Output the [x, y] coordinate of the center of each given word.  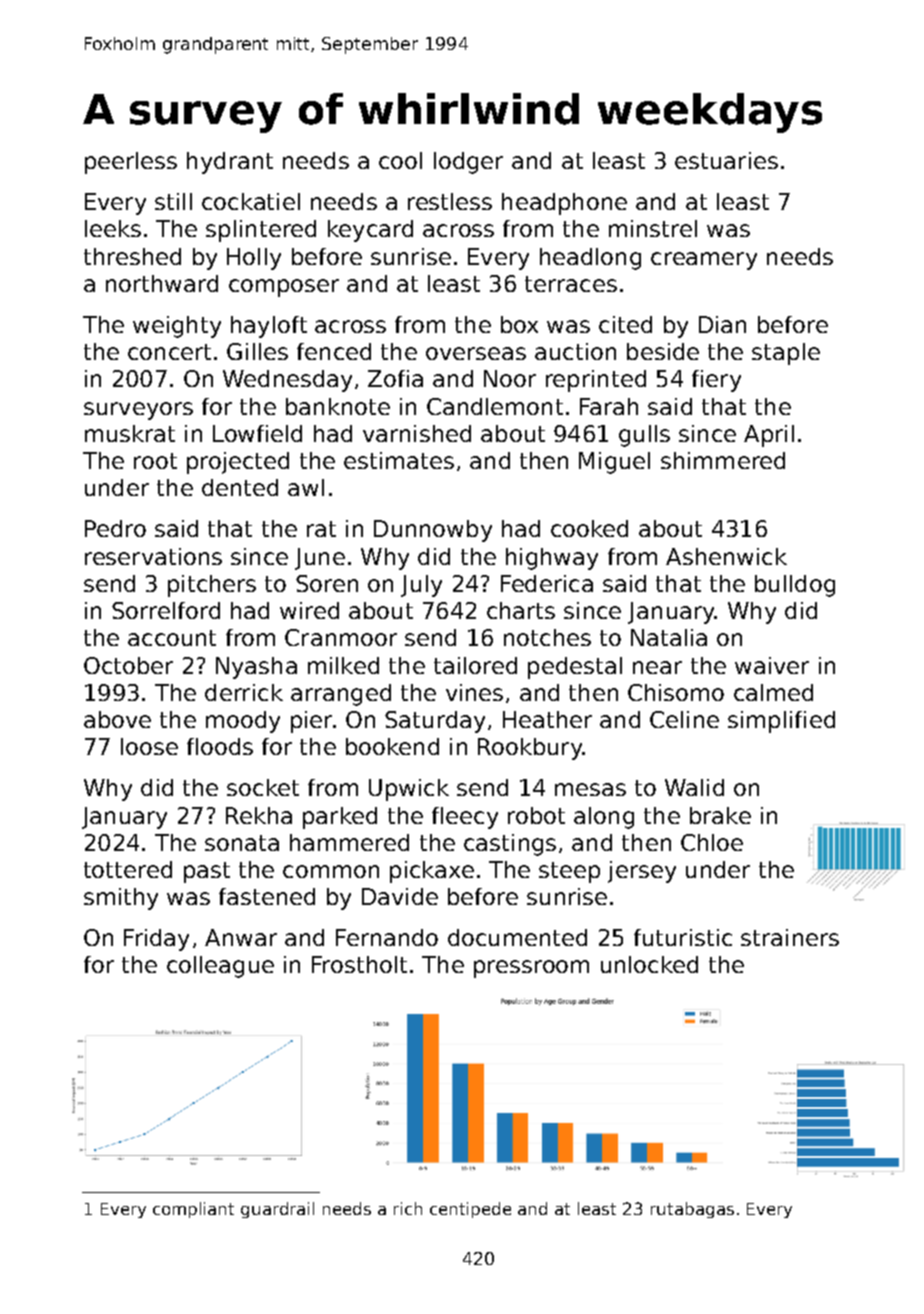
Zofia [395, 378]
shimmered [723, 460]
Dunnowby [433, 531]
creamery [704, 261]
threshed [132, 256]
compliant [193, 1210]
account [172, 638]
